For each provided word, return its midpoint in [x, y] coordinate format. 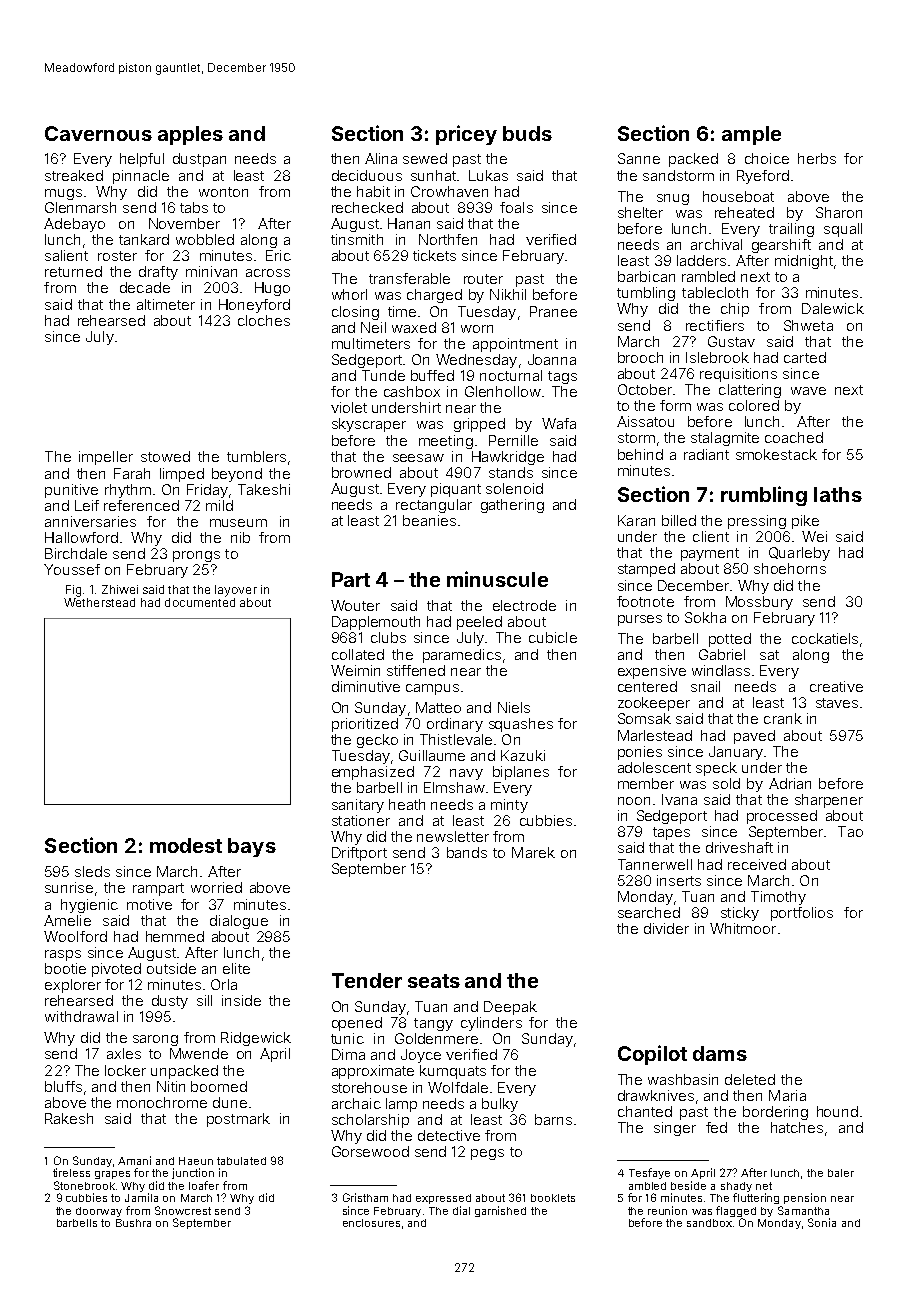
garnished [500, 1211]
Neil [373, 327]
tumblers [256, 456]
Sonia [822, 1222]
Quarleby [799, 554]
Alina [381, 158]
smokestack [776, 454]
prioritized [365, 725]
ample [751, 135]
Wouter [355, 605]
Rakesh [69, 1118]
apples [190, 135]
